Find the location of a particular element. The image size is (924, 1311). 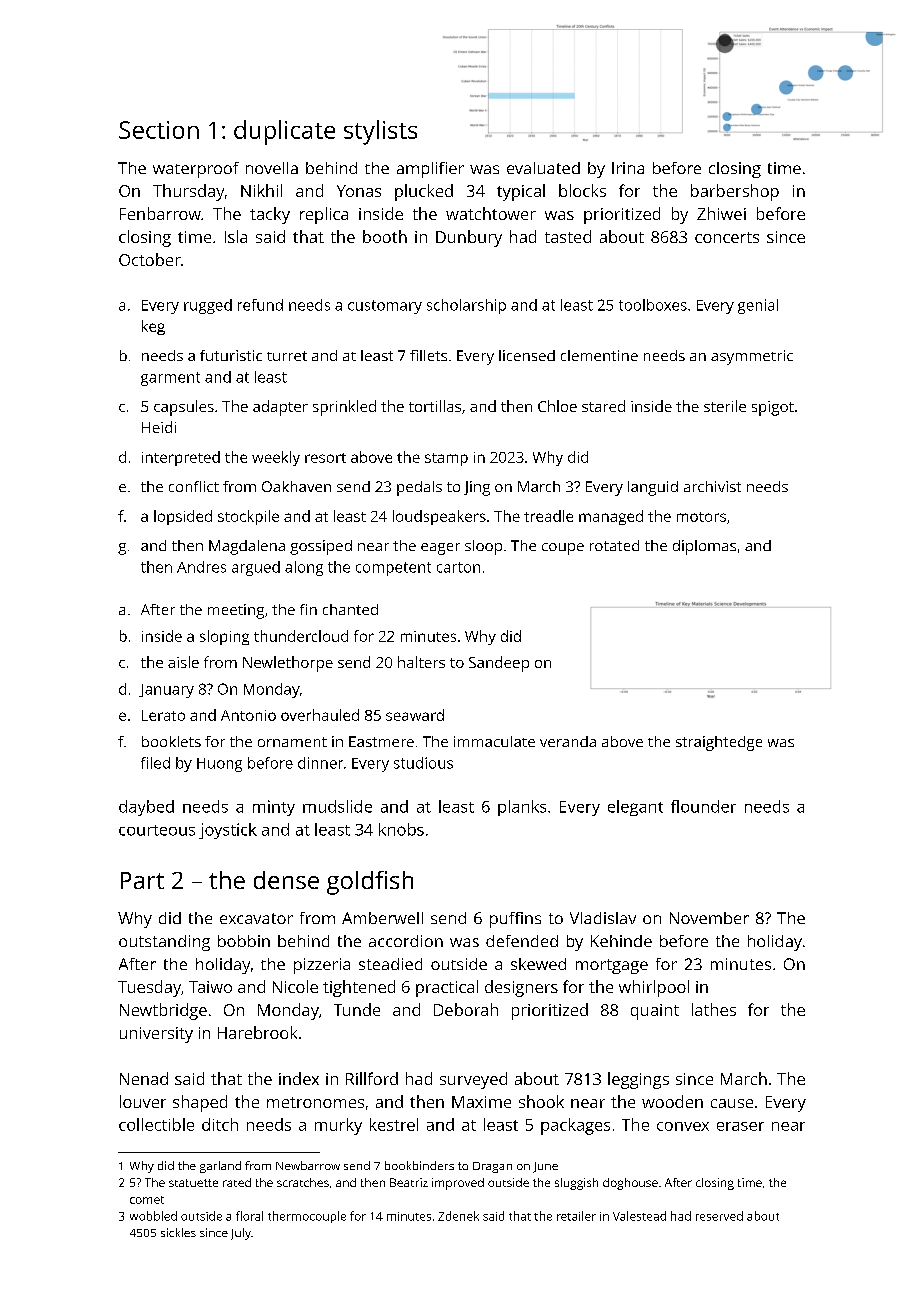

asymmetric is located at coordinates (752, 357).
